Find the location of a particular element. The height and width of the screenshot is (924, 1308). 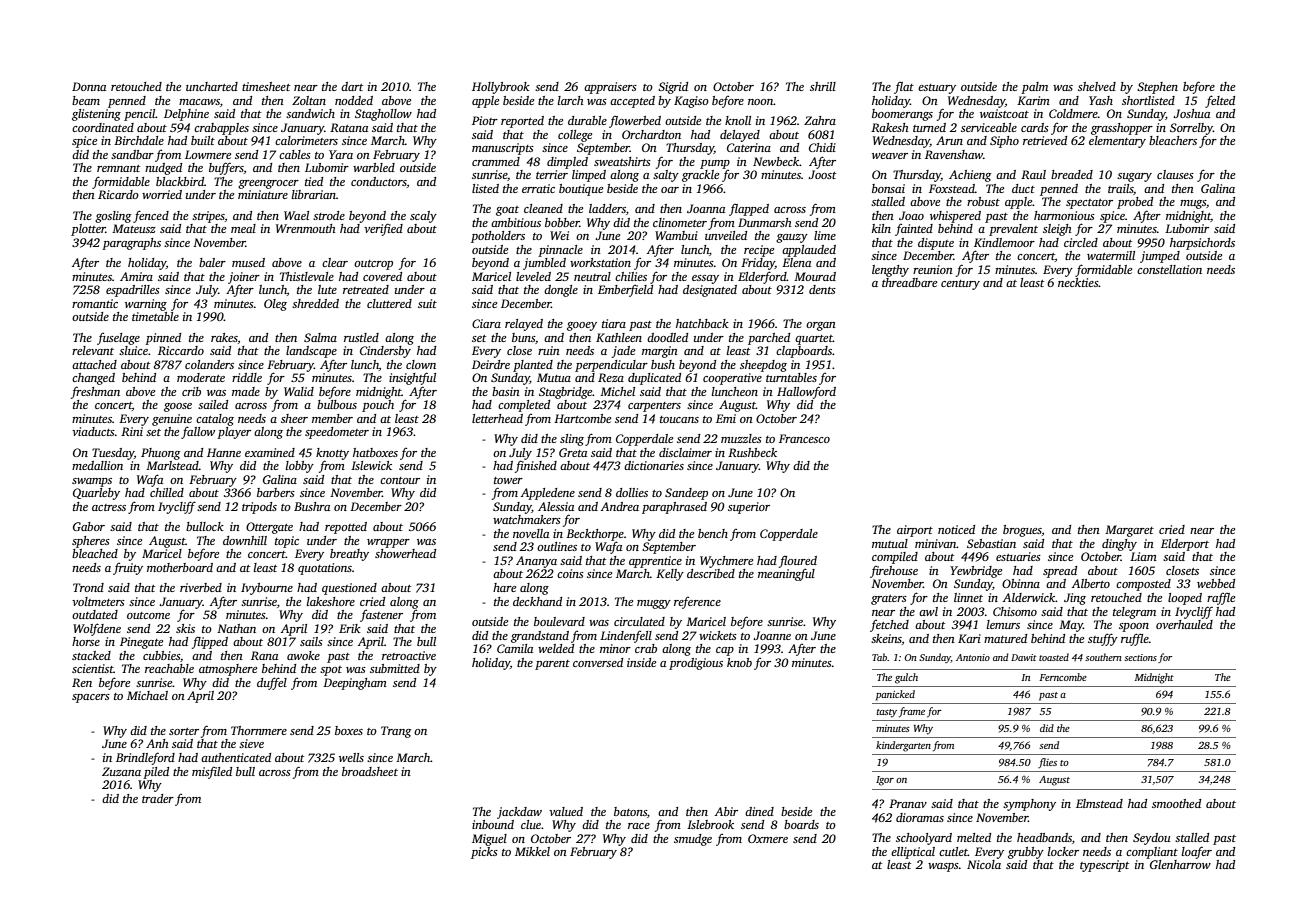

prodigious is located at coordinates (696, 664).
